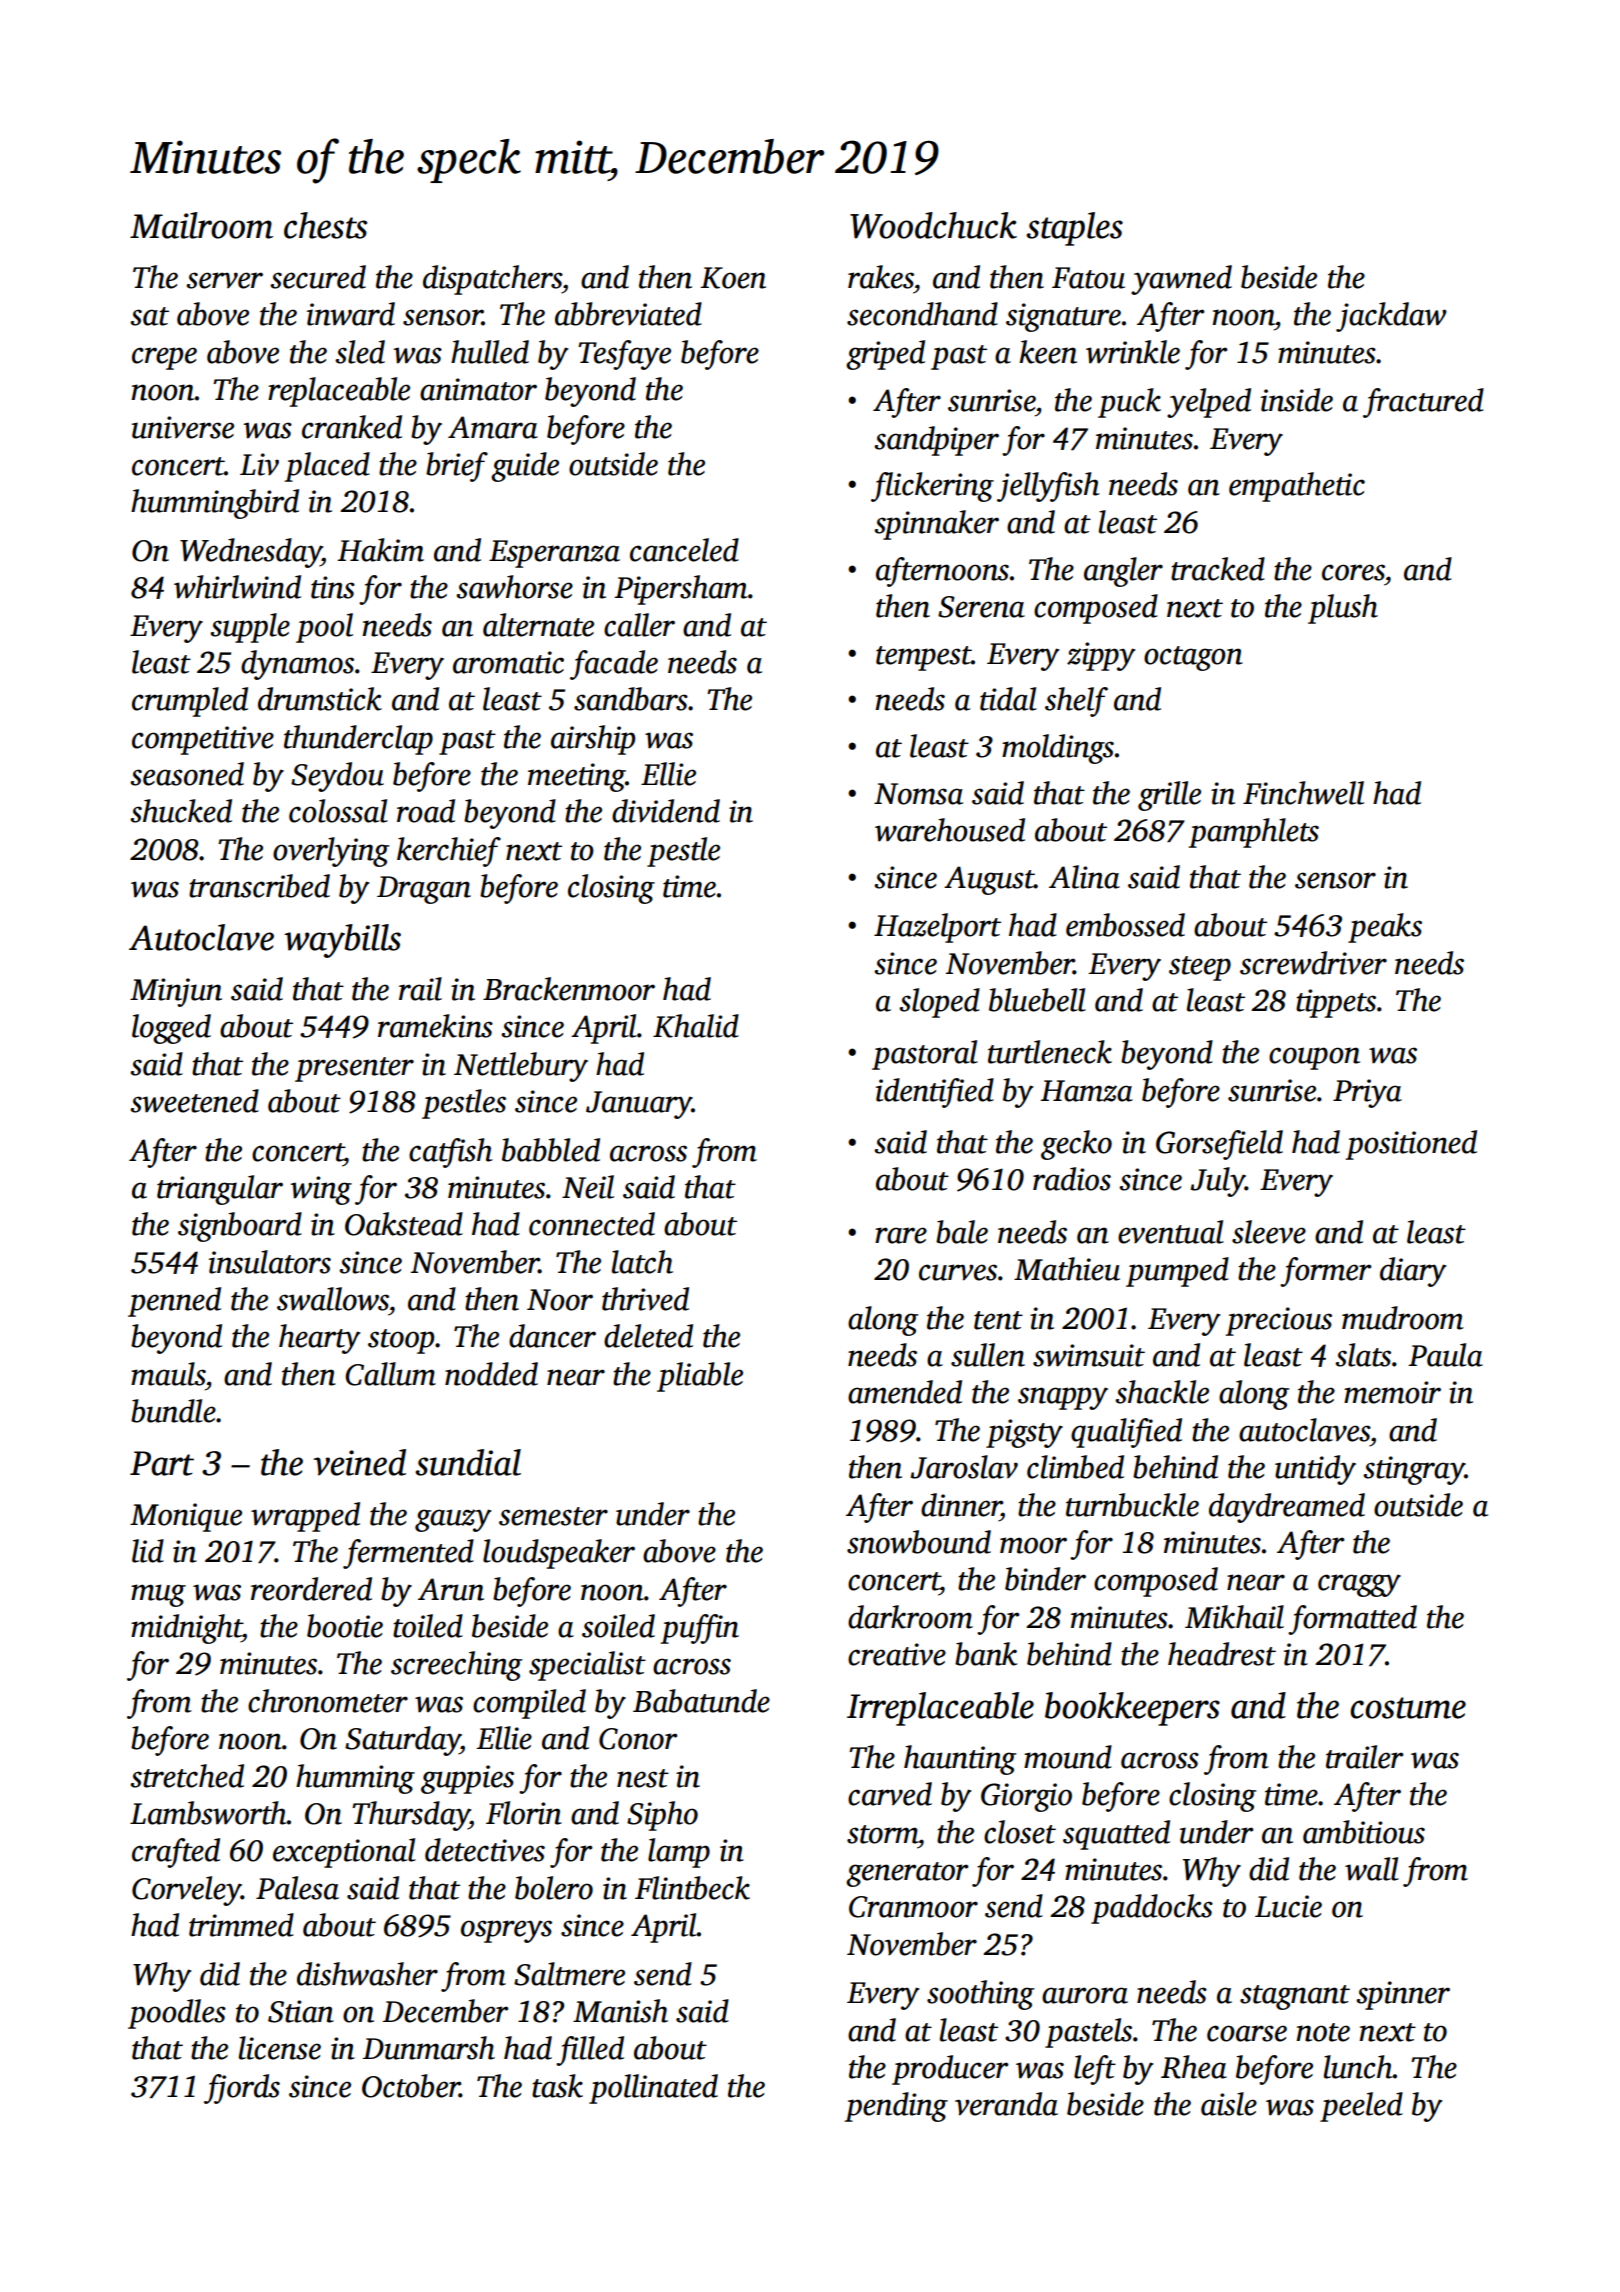  Describe the element at coordinates (922, 314) in the screenshot. I see `secondhand` at that location.
